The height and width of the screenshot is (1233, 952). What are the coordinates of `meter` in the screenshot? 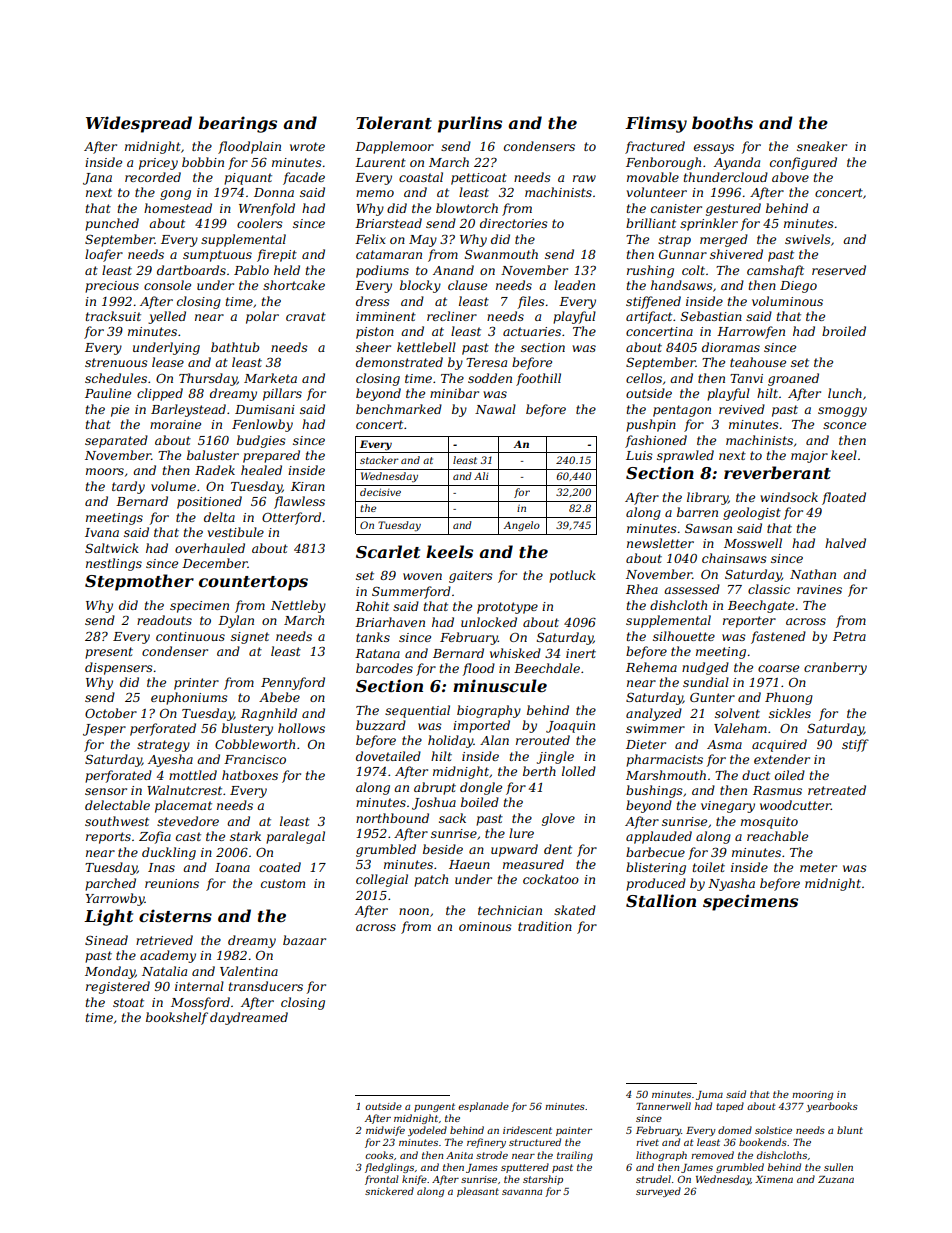 It's located at (818, 867).
